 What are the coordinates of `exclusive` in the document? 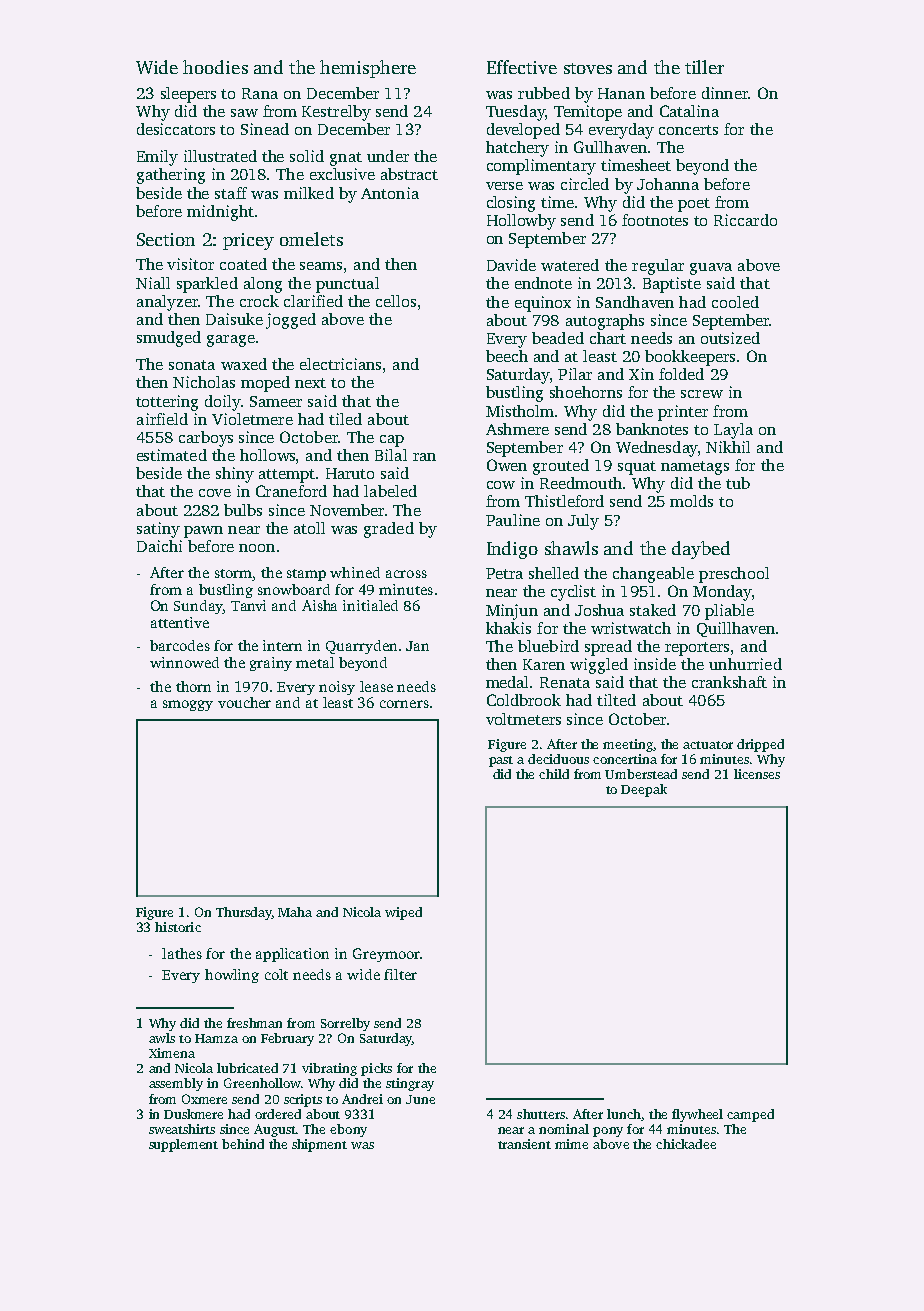 It's located at (342, 174).
